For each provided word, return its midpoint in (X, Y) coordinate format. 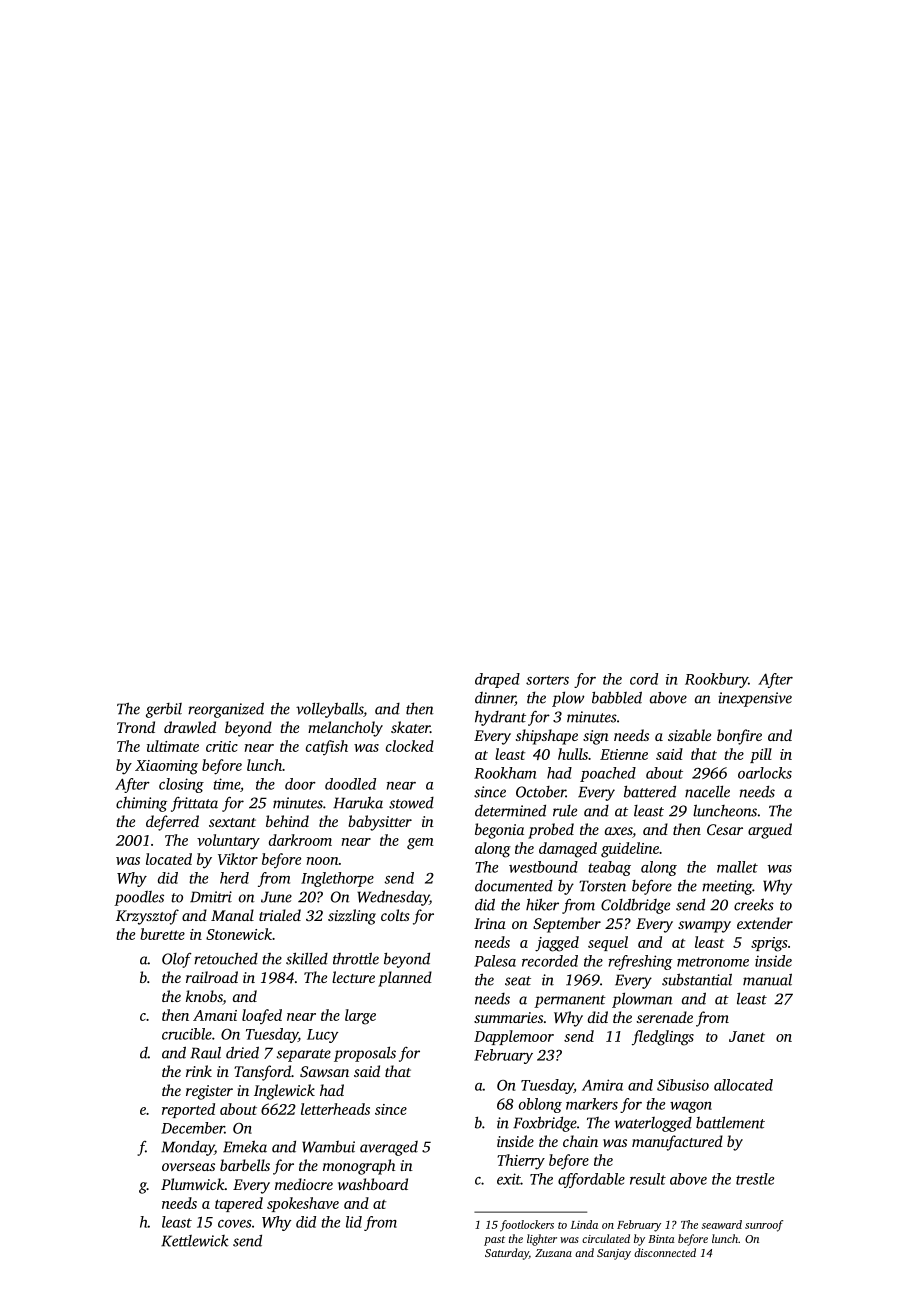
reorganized (226, 710)
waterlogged (653, 1124)
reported (188, 1110)
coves (235, 1224)
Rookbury (716, 680)
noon (323, 861)
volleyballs (329, 710)
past (494, 1241)
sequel (608, 943)
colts (395, 915)
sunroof (764, 1226)
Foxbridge (545, 1124)
